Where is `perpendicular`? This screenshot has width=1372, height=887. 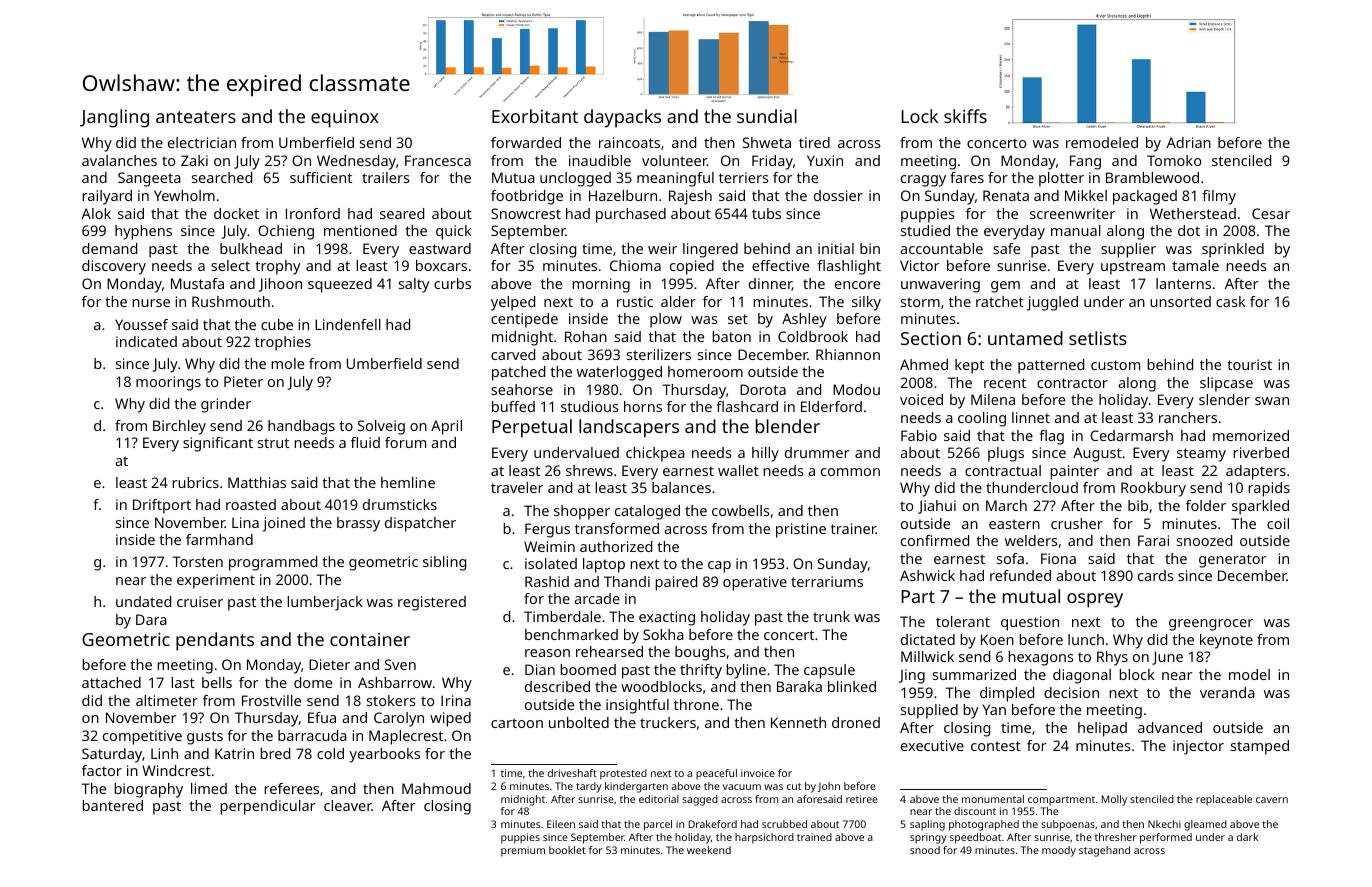 perpendicular is located at coordinates (267, 807).
